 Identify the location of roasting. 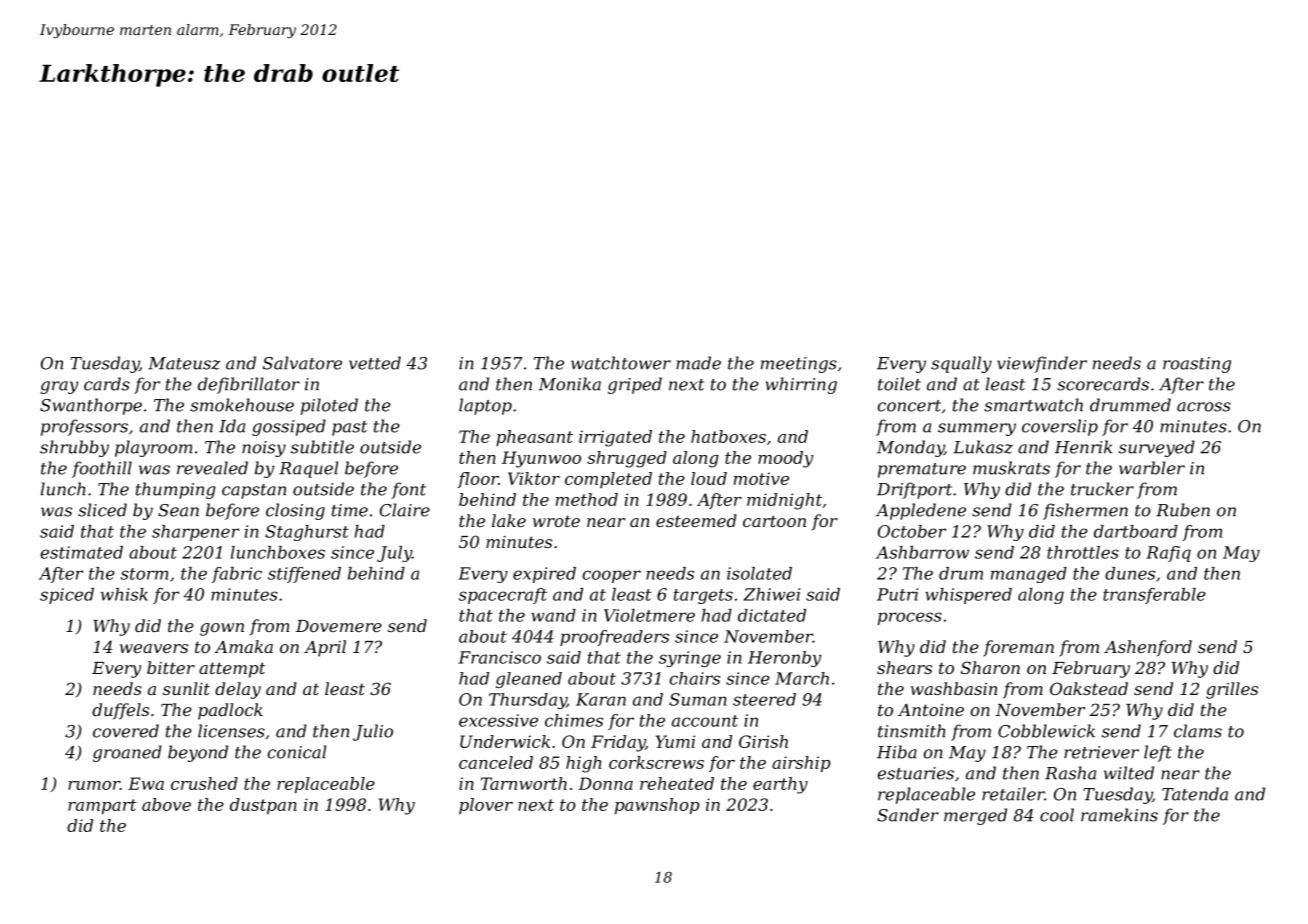
(1197, 365).
